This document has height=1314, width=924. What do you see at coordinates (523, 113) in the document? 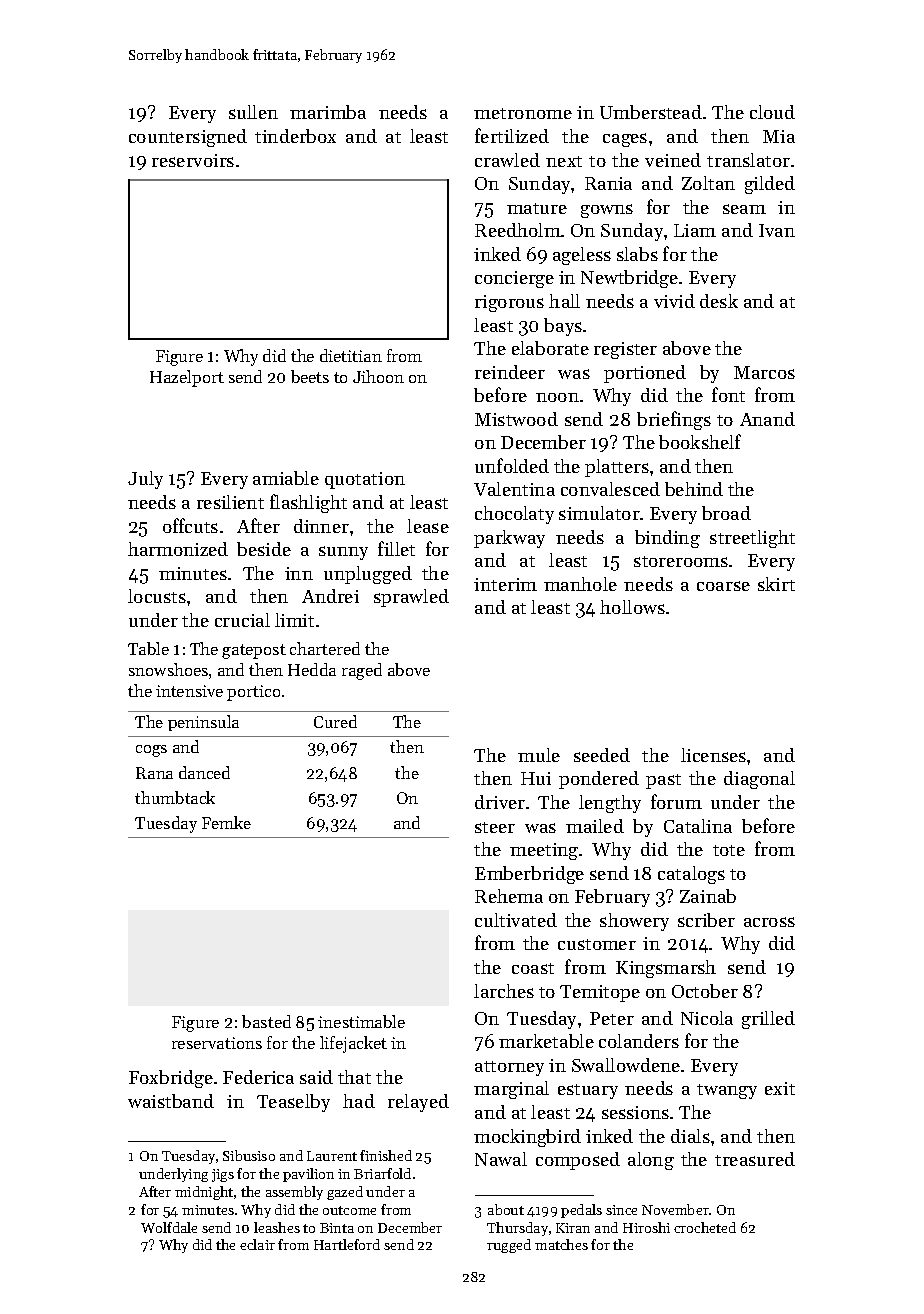
I see `metronome` at bounding box center [523, 113].
